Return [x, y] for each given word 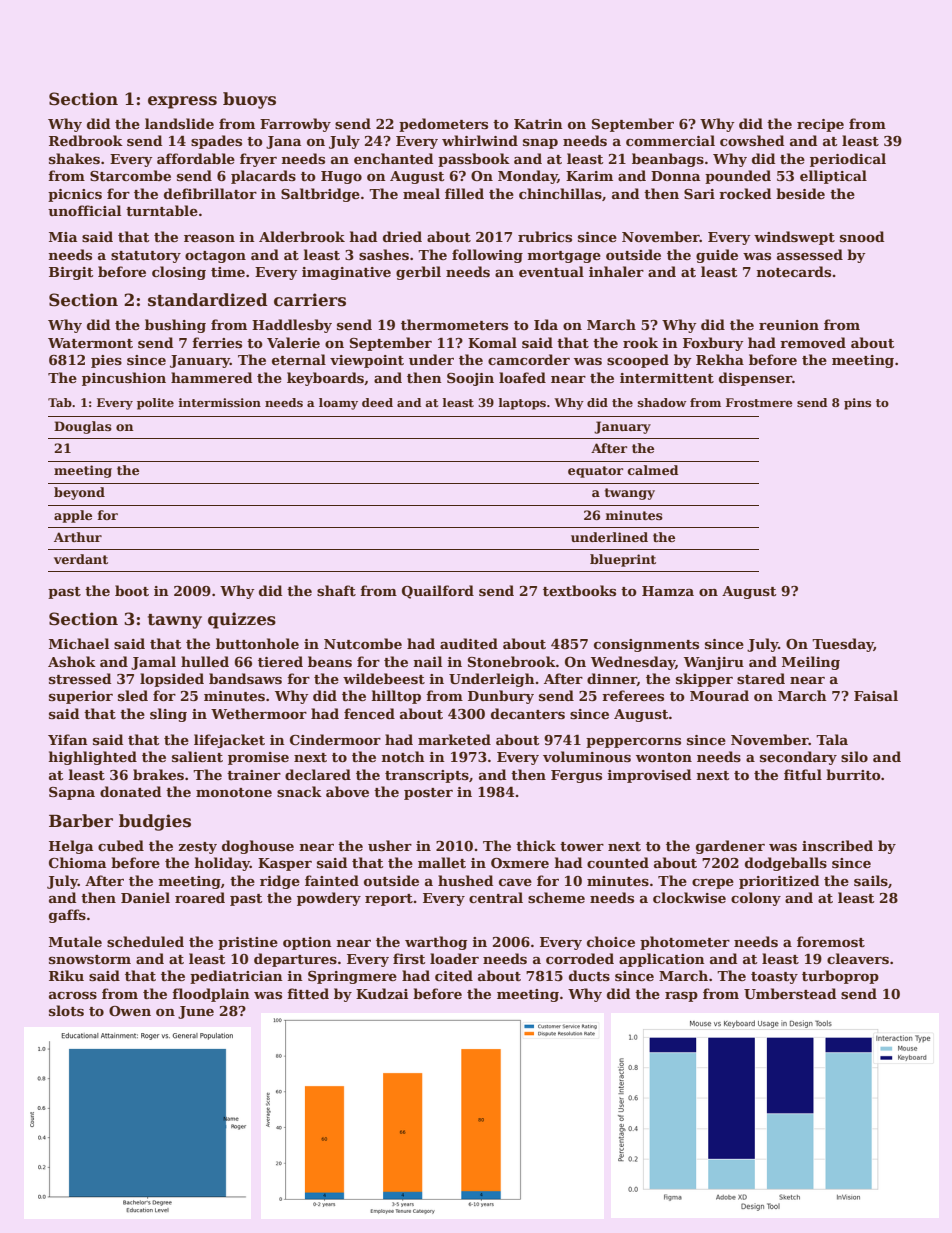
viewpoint [367, 361]
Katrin [538, 124]
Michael [79, 643]
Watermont [90, 343]
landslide [179, 123]
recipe [820, 125]
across [73, 995]
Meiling [811, 663]
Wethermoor [259, 713]
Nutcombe [363, 643]
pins [857, 404]
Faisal [876, 695]
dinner [612, 679]
